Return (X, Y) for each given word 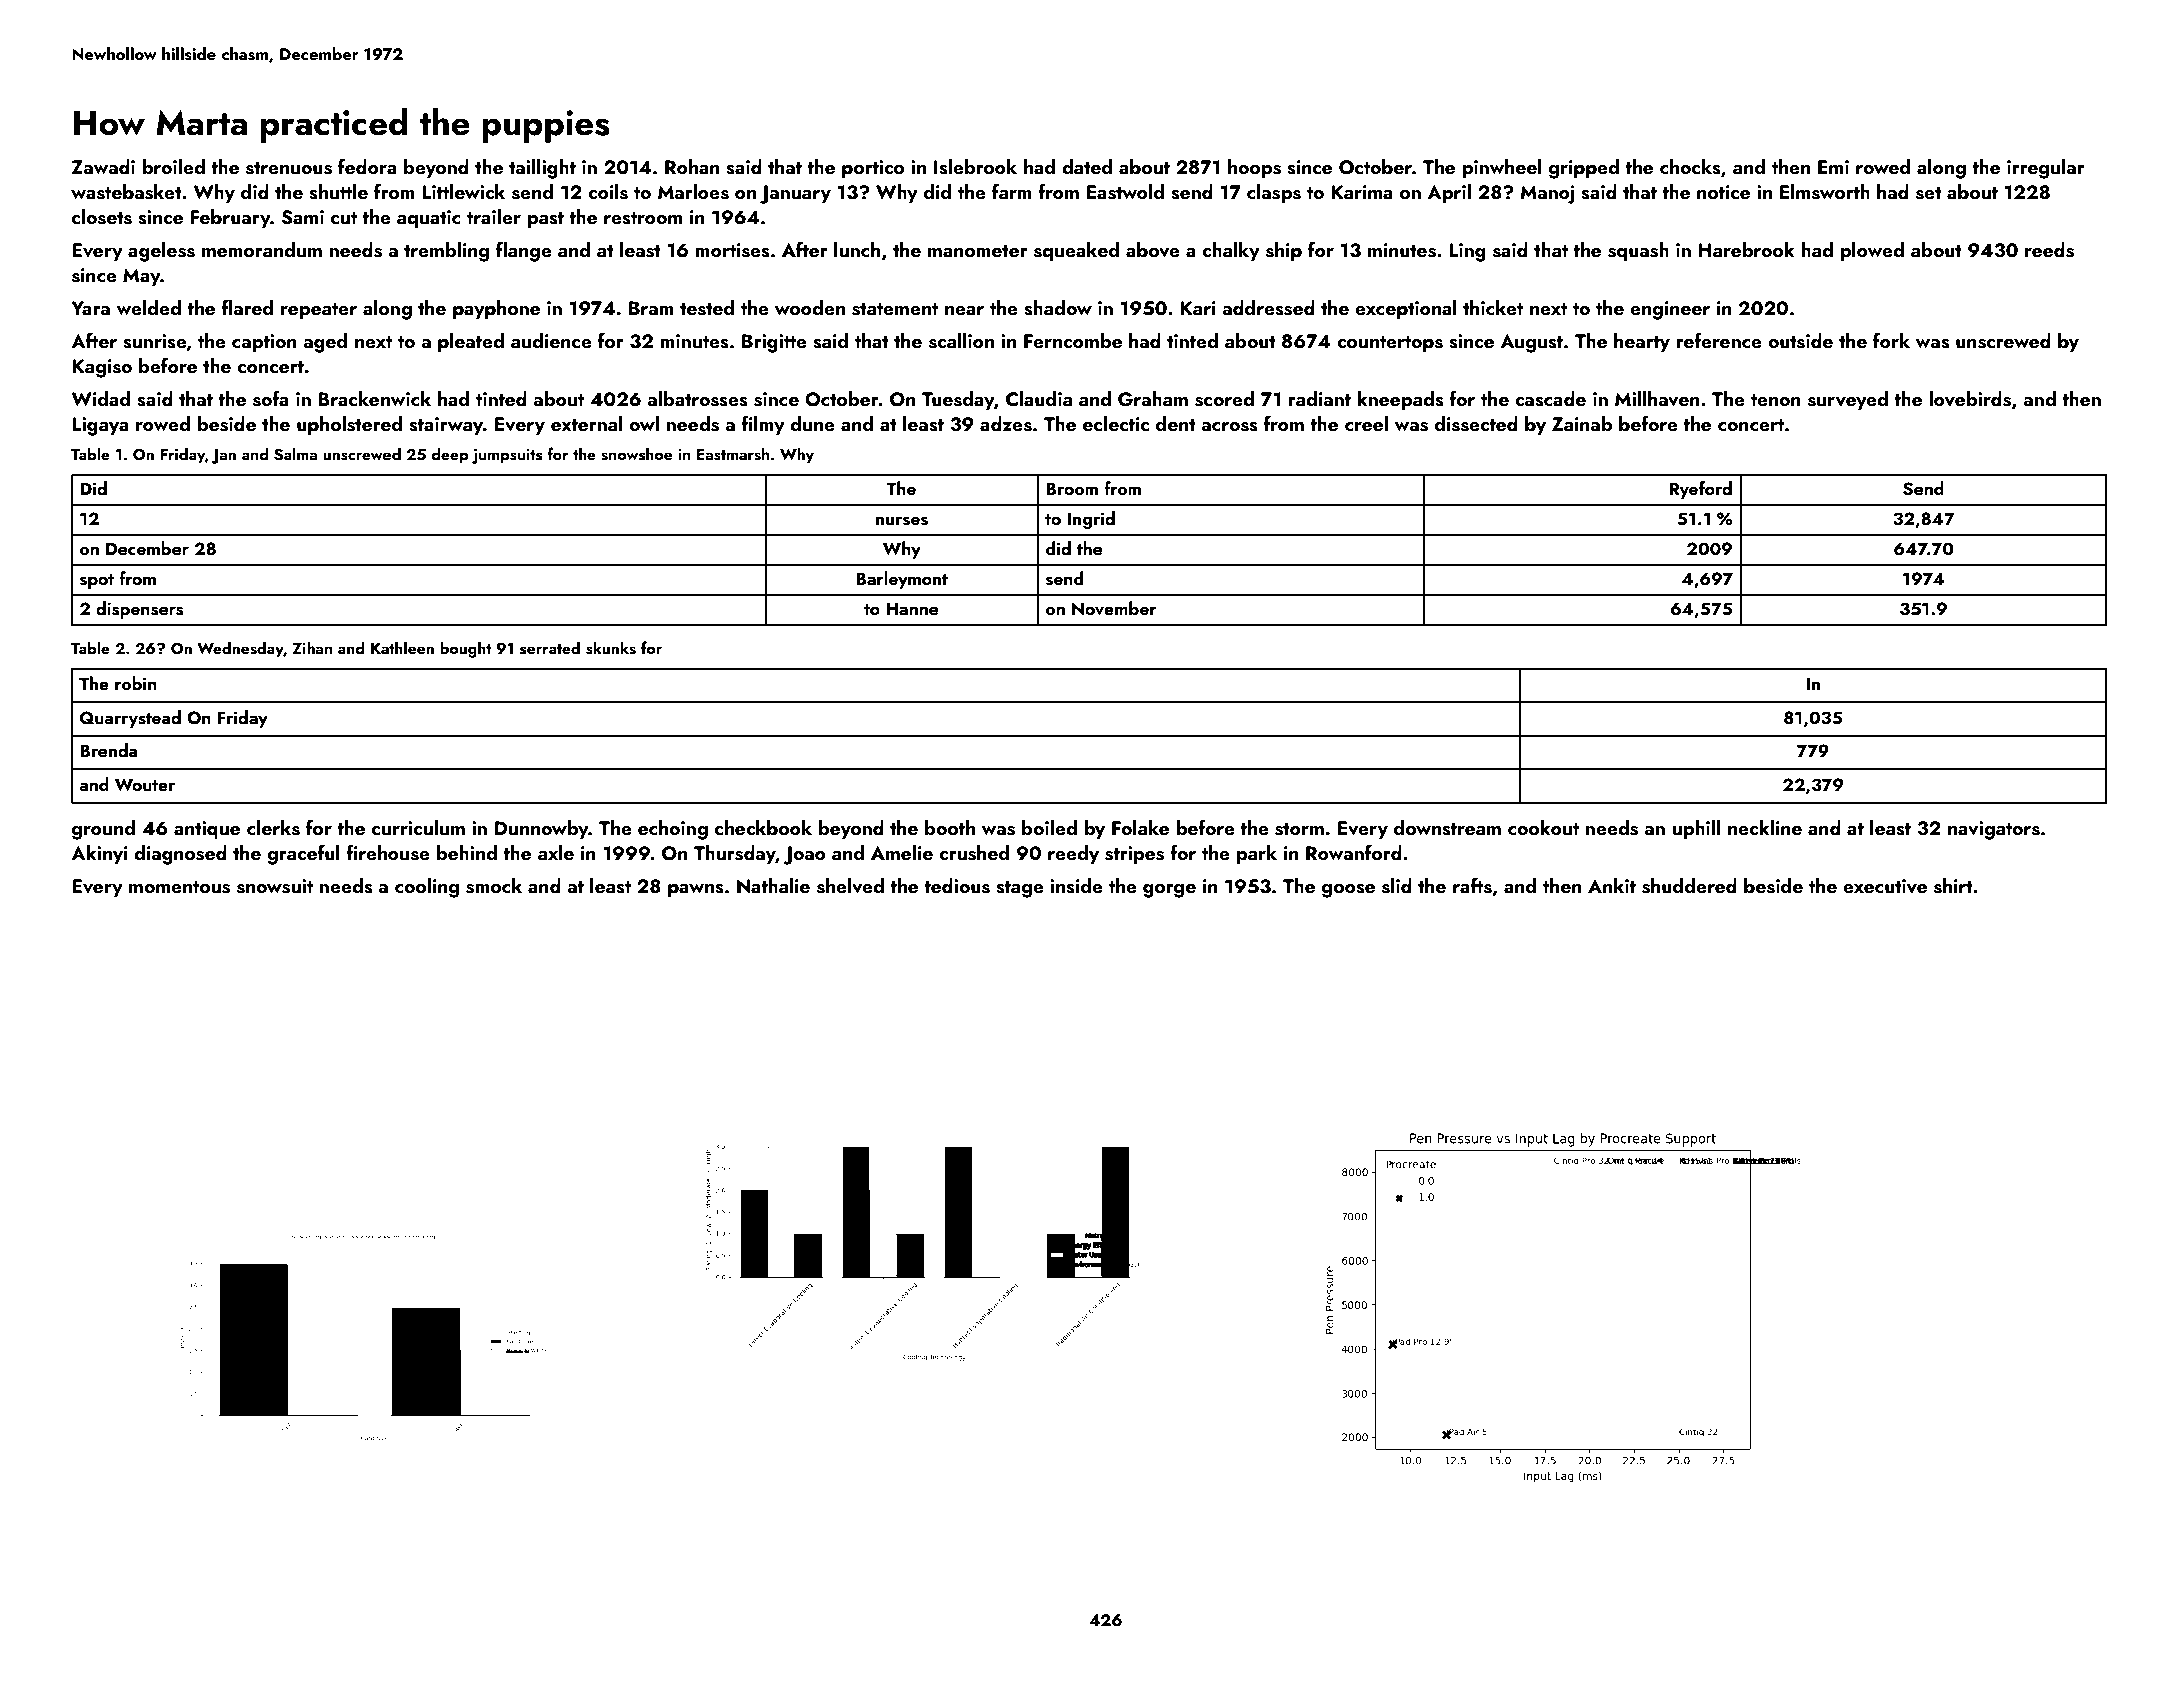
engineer (1670, 310)
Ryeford (1700, 490)
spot (97, 581)
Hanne (912, 608)
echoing (673, 830)
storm (1299, 829)
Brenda (109, 750)
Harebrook (1746, 249)
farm (1012, 191)
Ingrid (1091, 520)
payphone (496, 310)
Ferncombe (1073, 340)
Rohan (692, 166)
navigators (1994, 830)
